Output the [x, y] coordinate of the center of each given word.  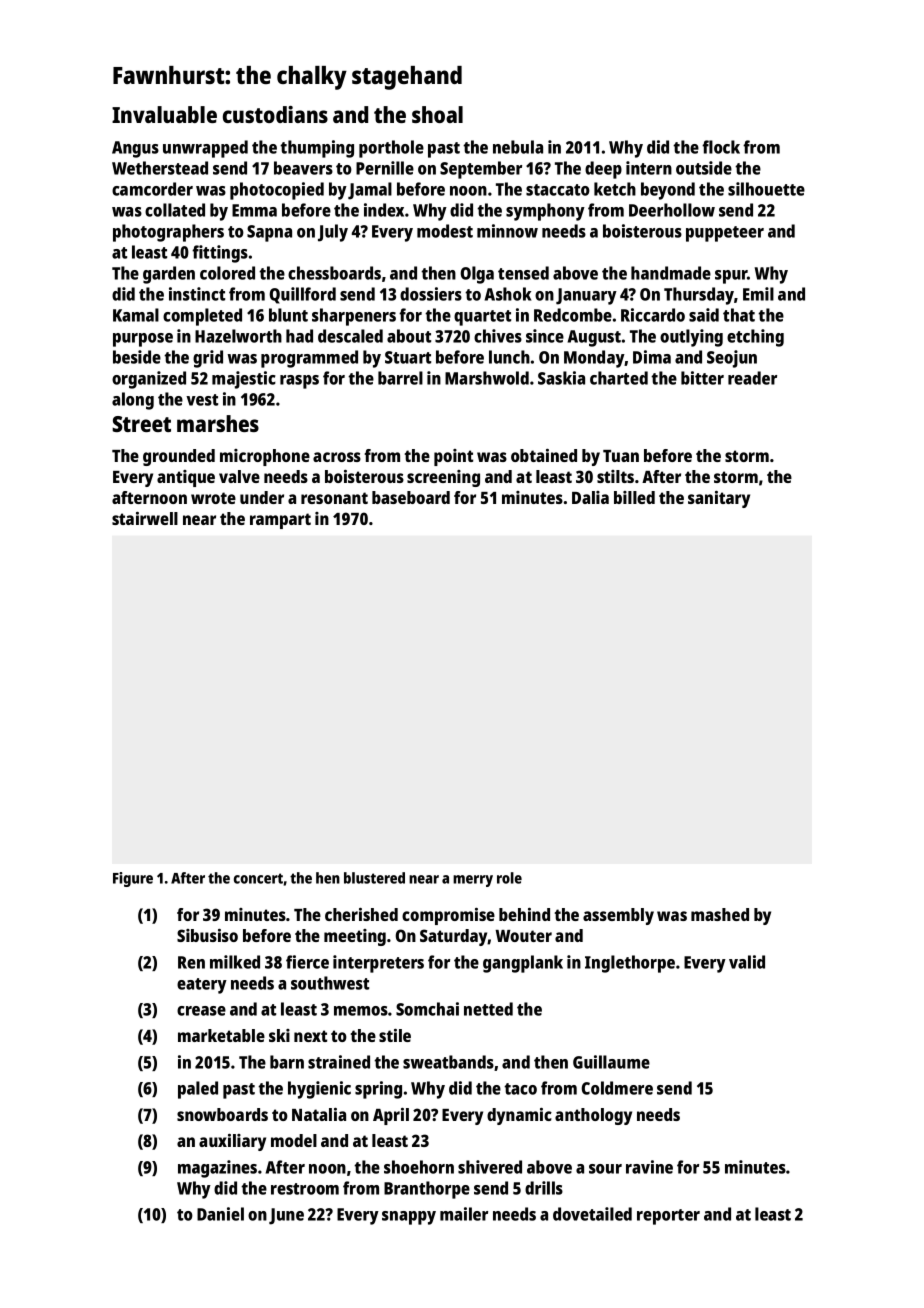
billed [634, 497]
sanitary [719, 499]
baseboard [411, 497]
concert [258, 878]
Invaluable [164, 114]
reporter [668, 1217]
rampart [280, 521]
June [286, 1216]
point [453, 457]
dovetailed [592, 1214]
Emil [758, 294]
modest [445, 231]
